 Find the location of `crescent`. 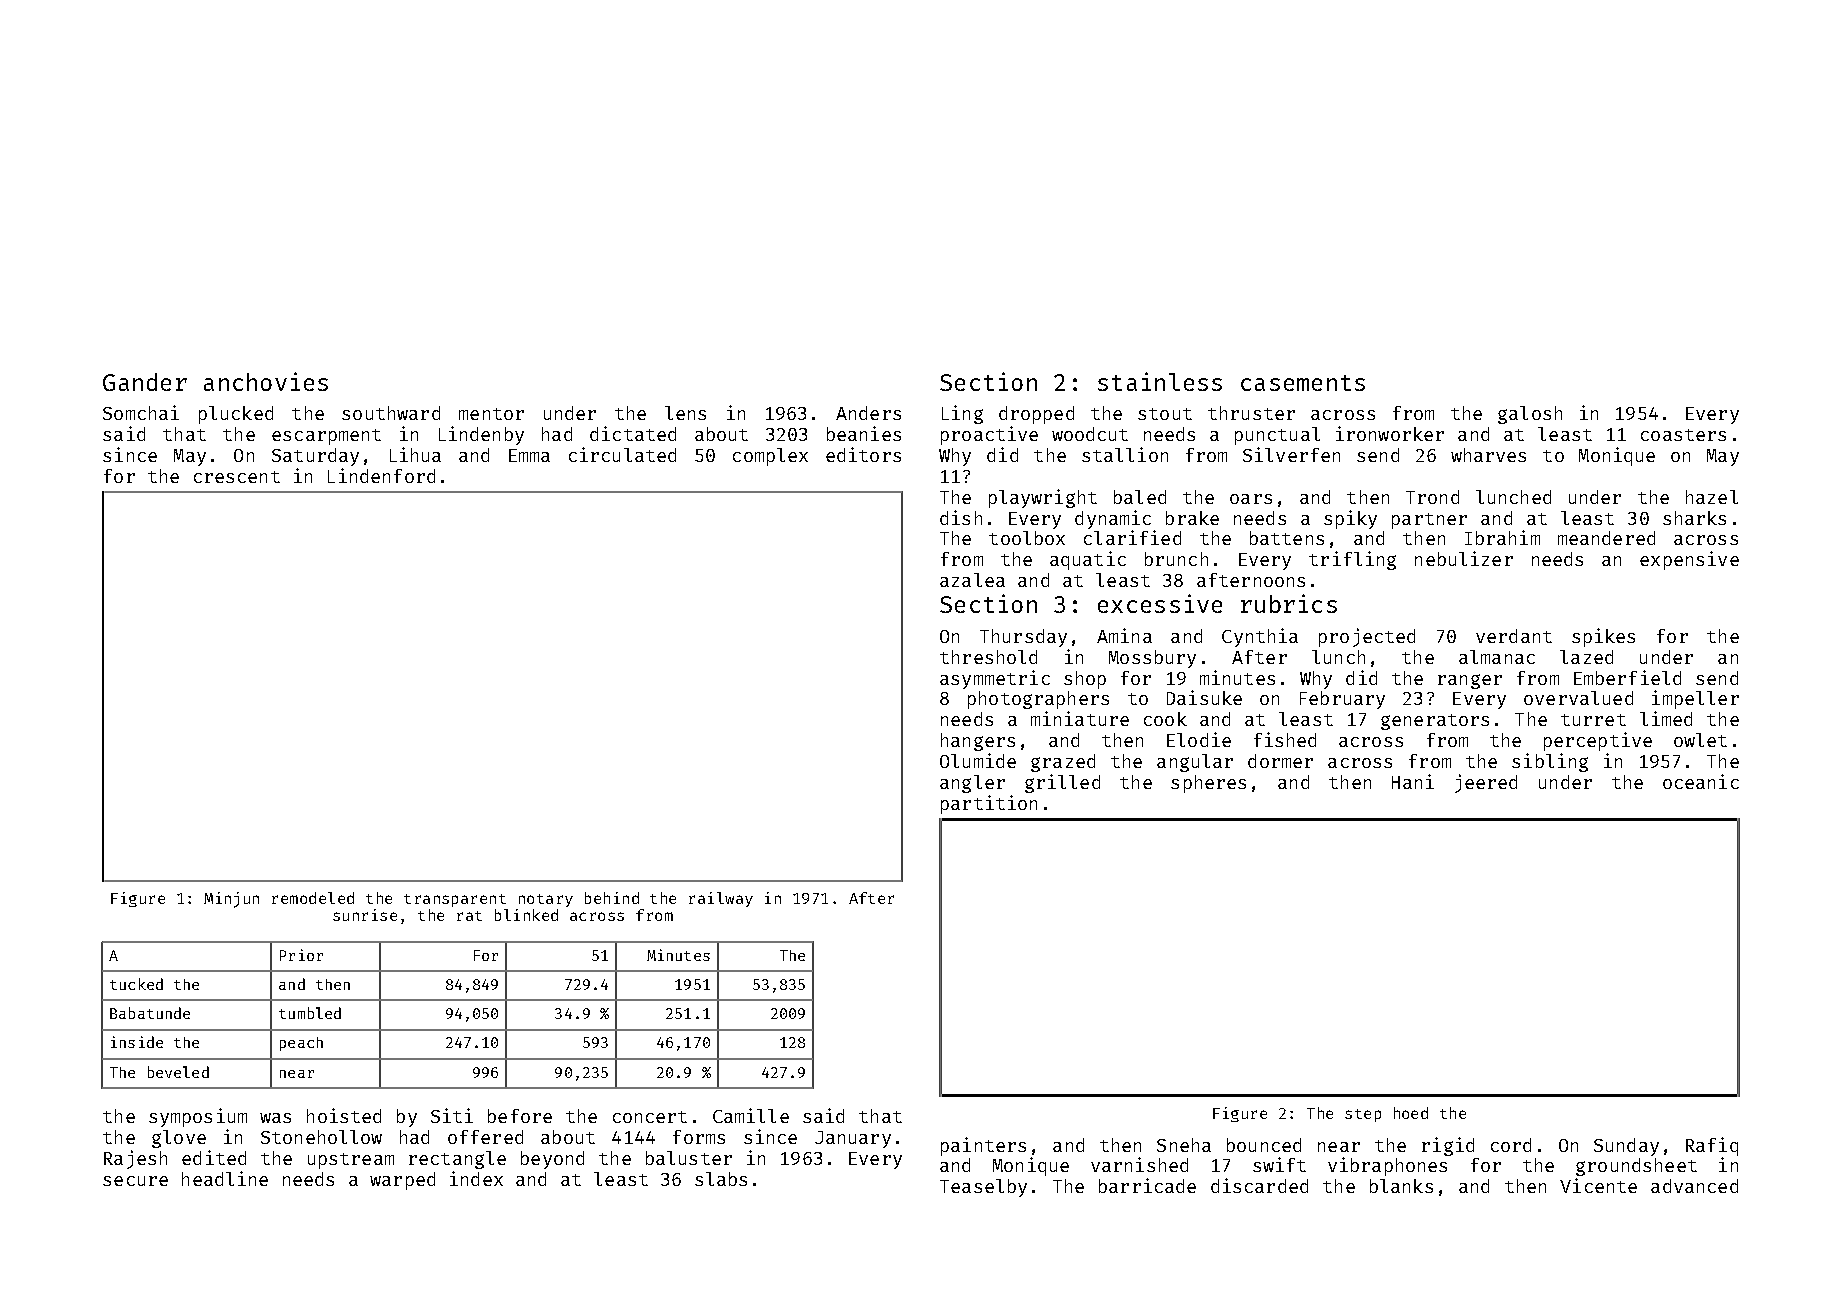

crescent is located at coordinates (237, 477).
